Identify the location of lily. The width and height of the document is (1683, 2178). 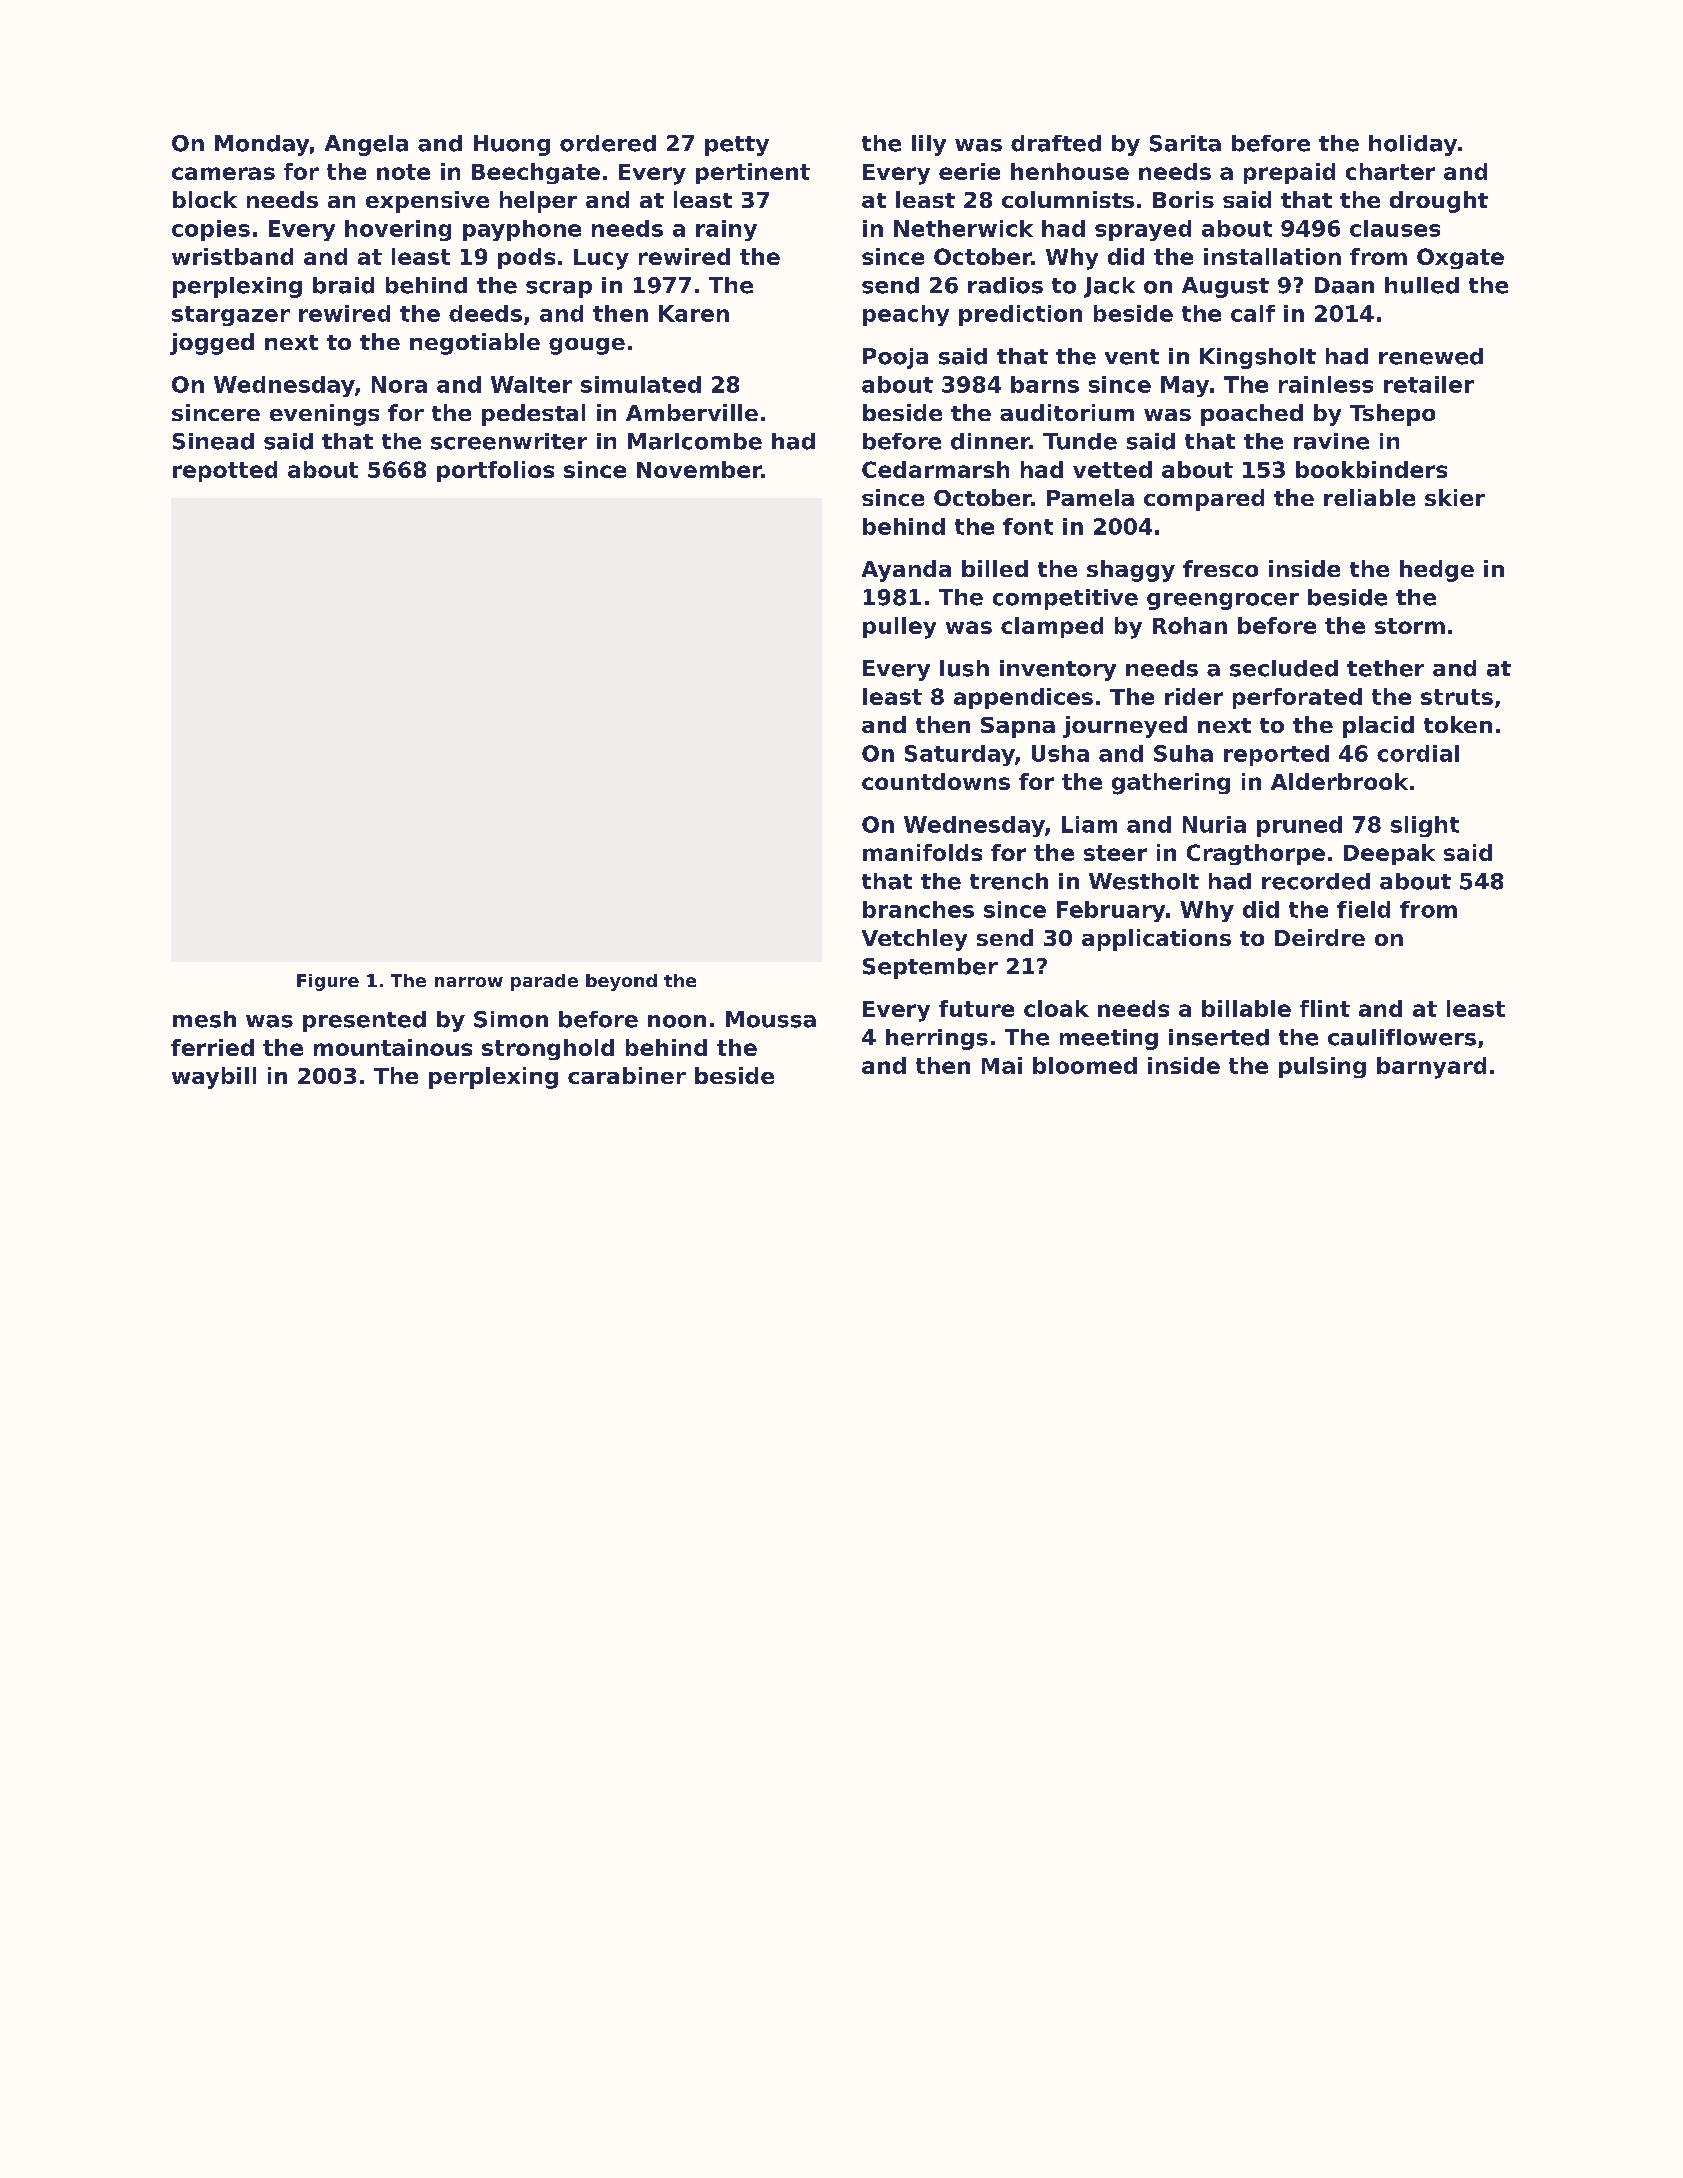
(929, 145).
